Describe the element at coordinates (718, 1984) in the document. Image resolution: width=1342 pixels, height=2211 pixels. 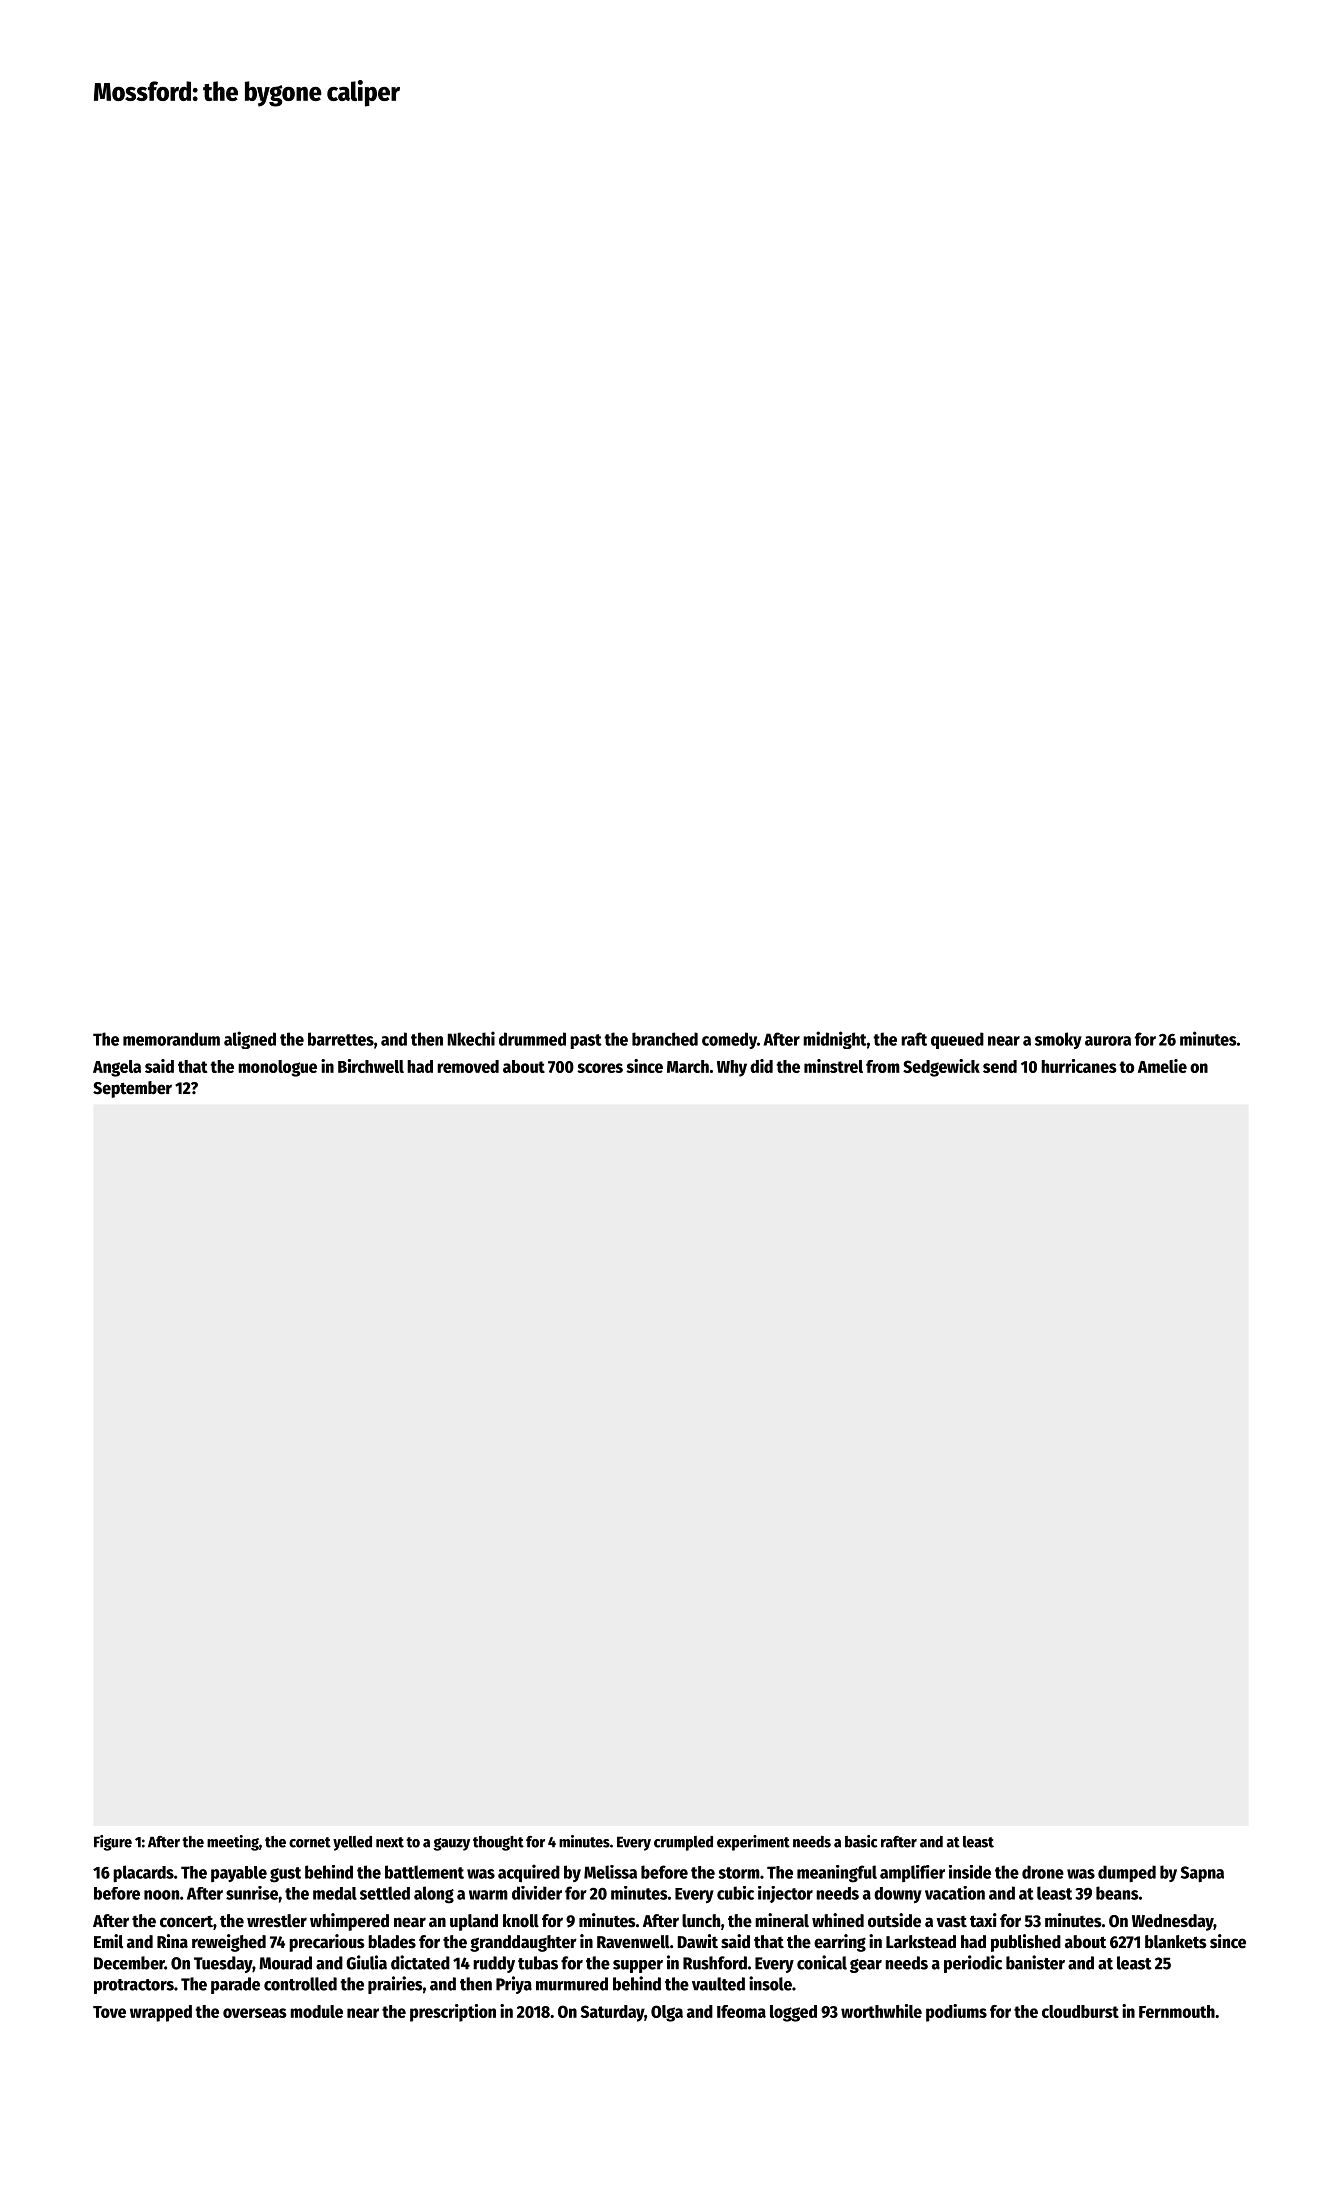
I see `vaulted` at that location.
